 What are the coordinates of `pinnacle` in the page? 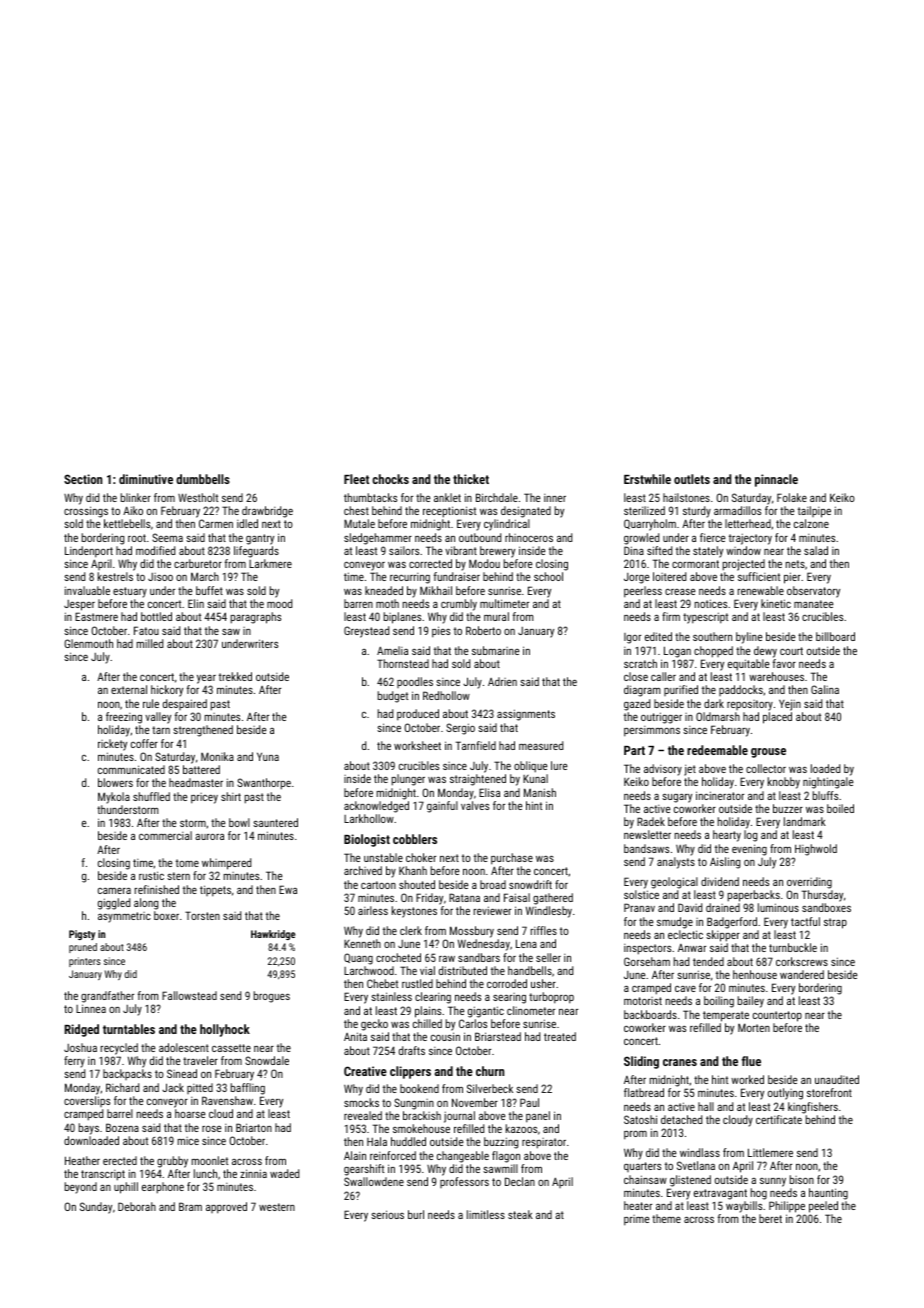 It's located at (776, 480).
